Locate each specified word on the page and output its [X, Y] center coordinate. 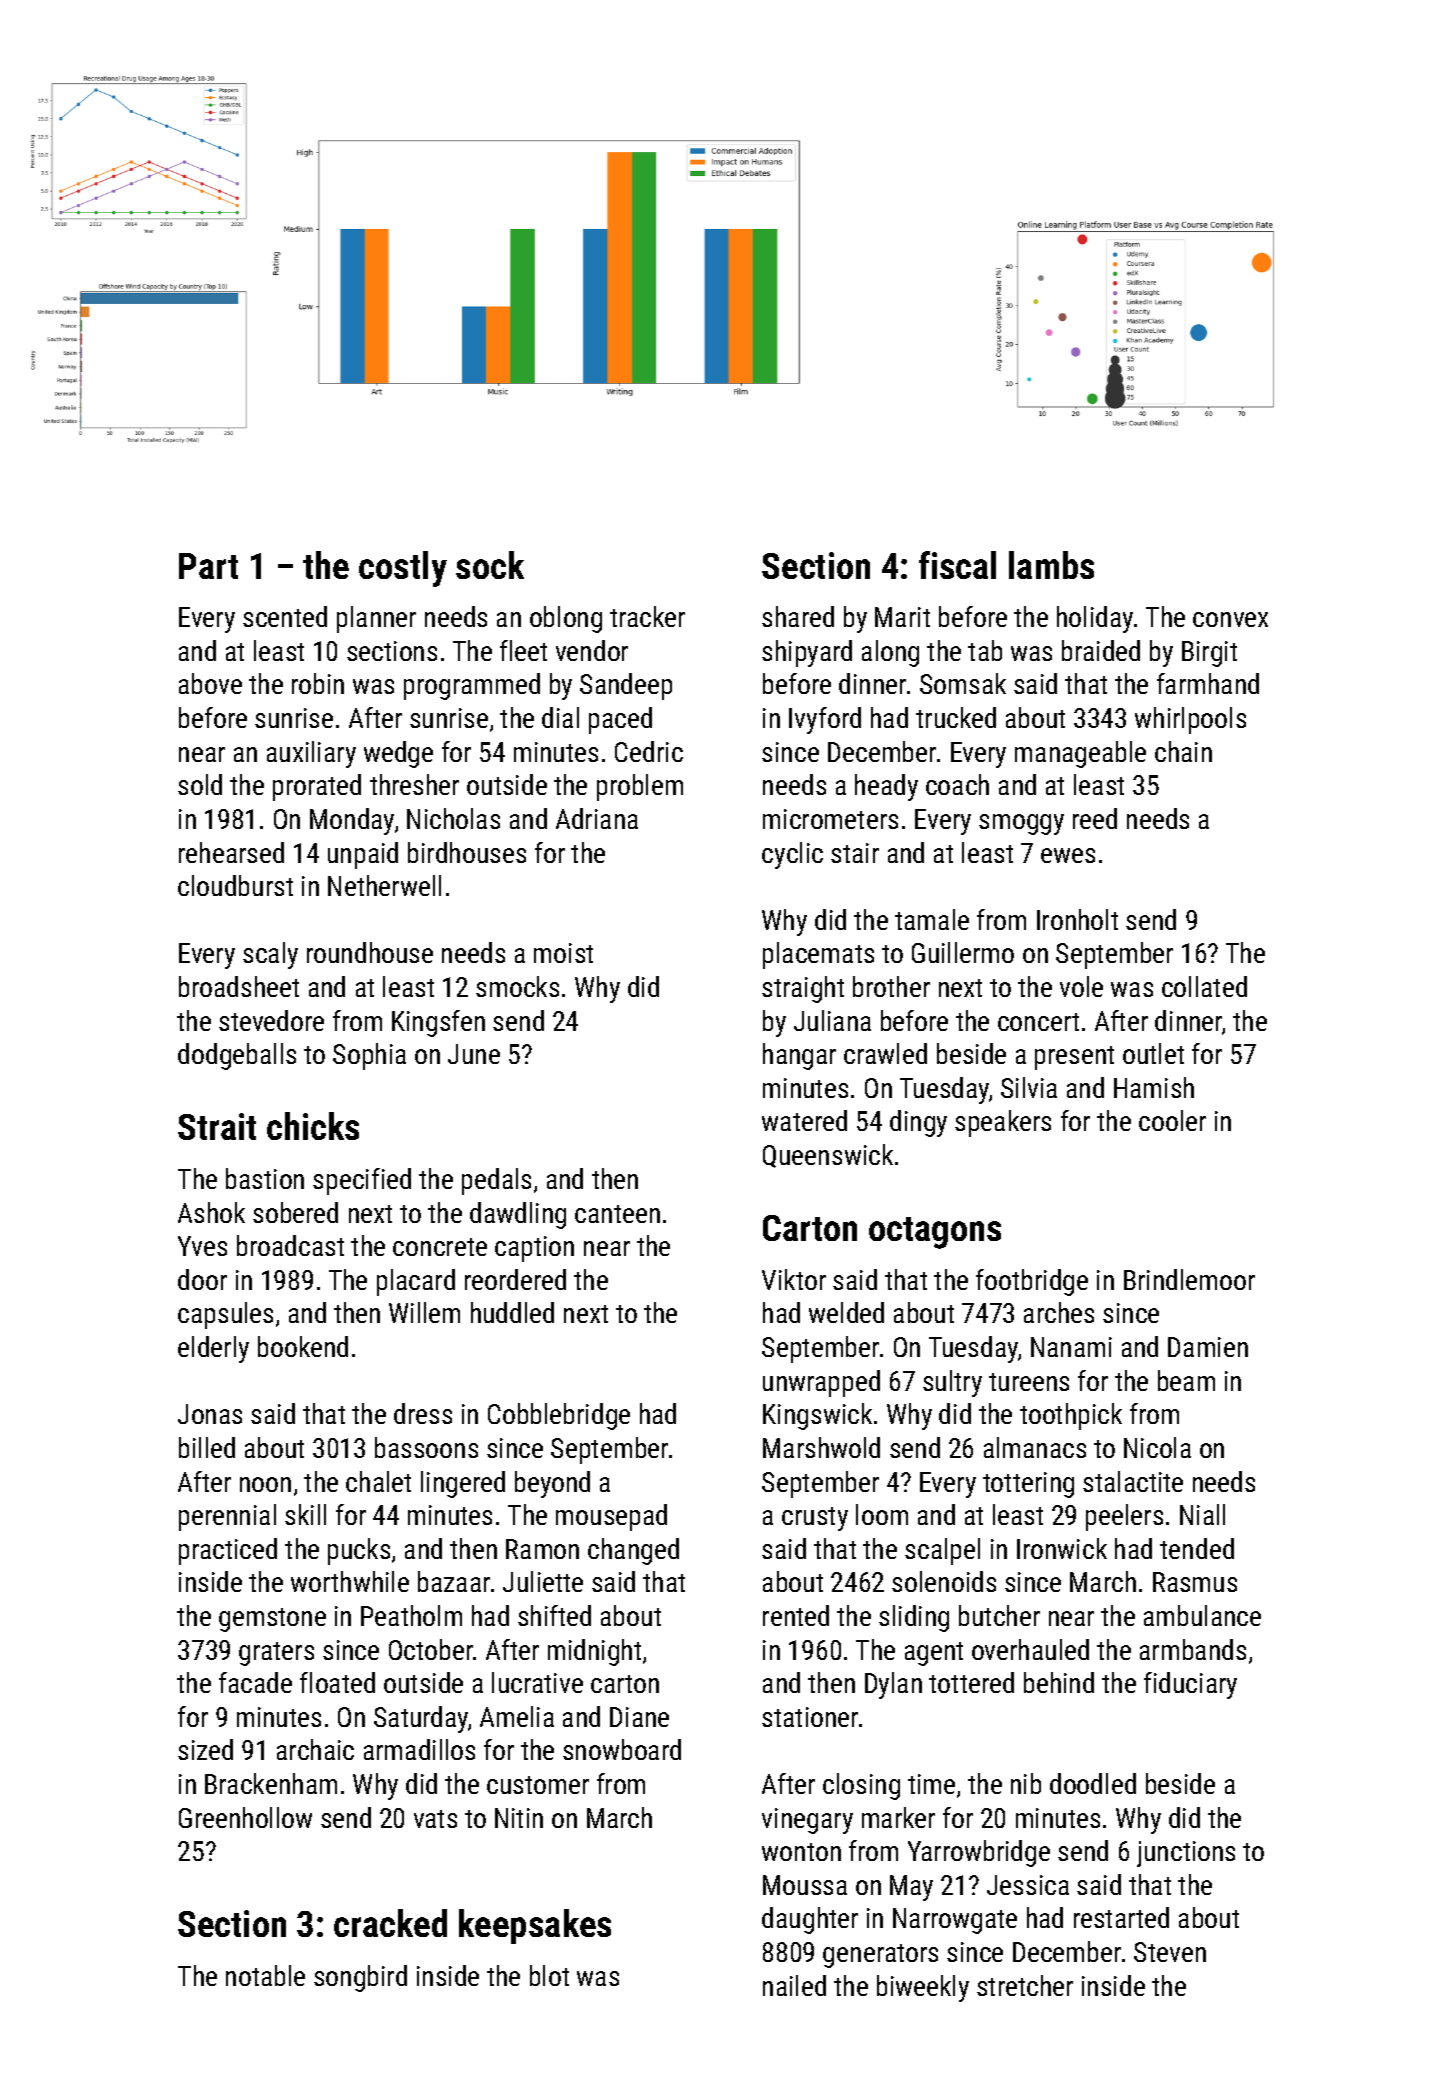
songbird [360, 1978]
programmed [472, 686]
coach [957, 784]
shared [798, 616]
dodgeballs [237, 1056]
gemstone [272, 1620]
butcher [999, 1615]
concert [1038, 1022]
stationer [810, 1717]
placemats [818, 955]
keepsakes [535, 1926]
